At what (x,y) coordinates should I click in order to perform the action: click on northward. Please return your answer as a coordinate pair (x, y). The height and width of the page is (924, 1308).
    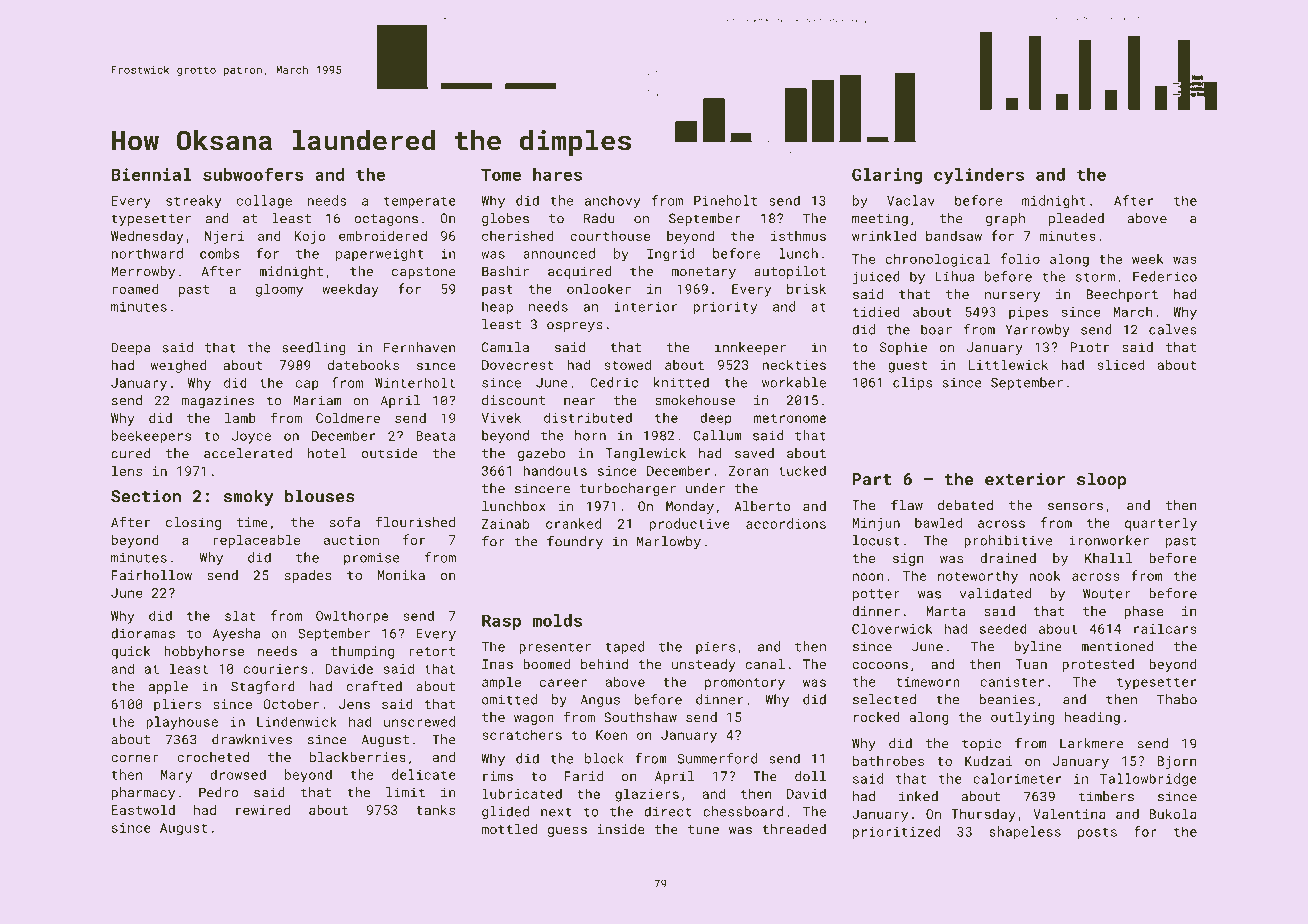
    Looking at the image, I should click on (147, 253).
